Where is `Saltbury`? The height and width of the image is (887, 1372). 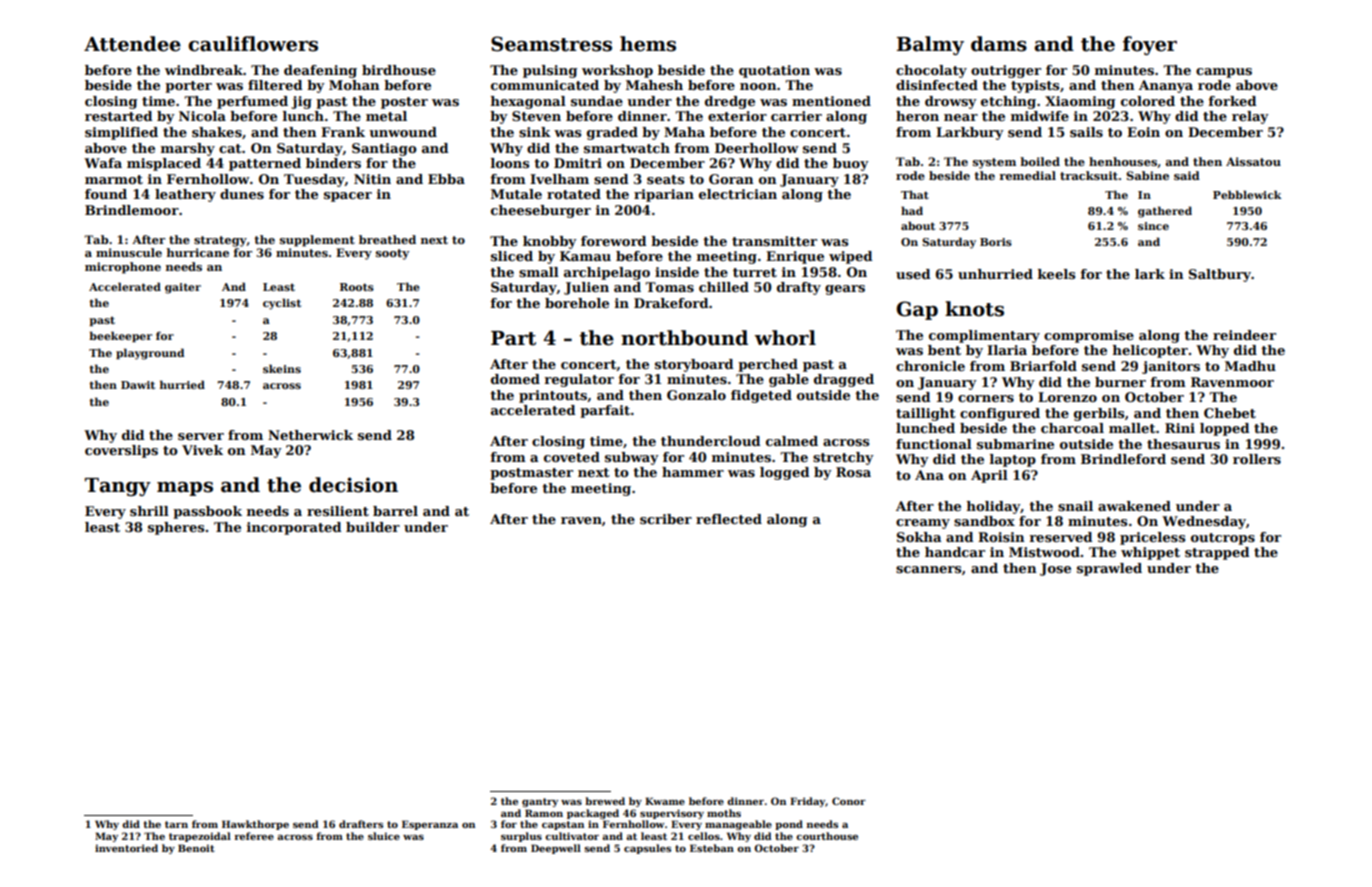 Saltbury is located at coordinates (1220, 275).
